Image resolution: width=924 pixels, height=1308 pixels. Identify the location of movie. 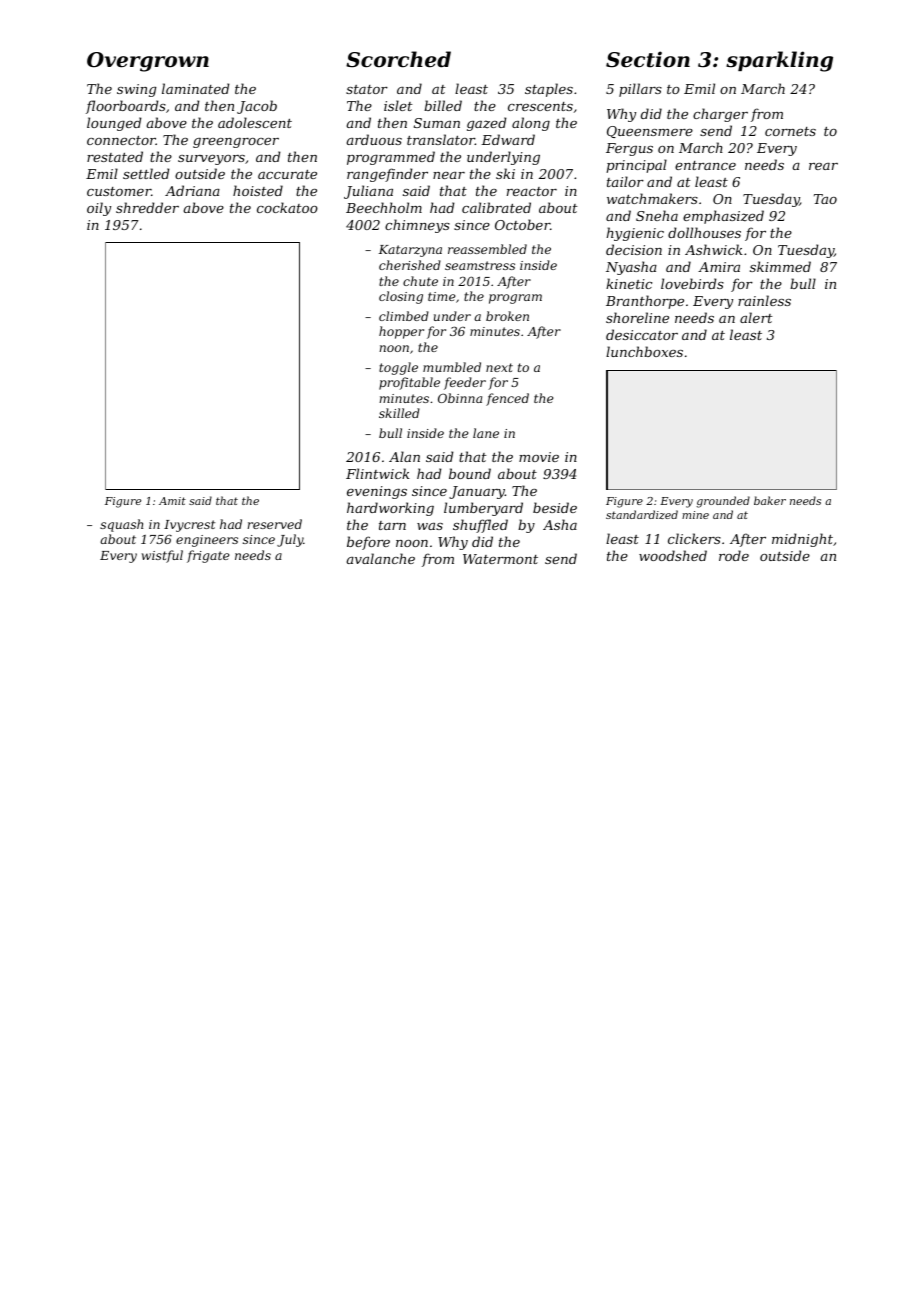
(539, 457).
